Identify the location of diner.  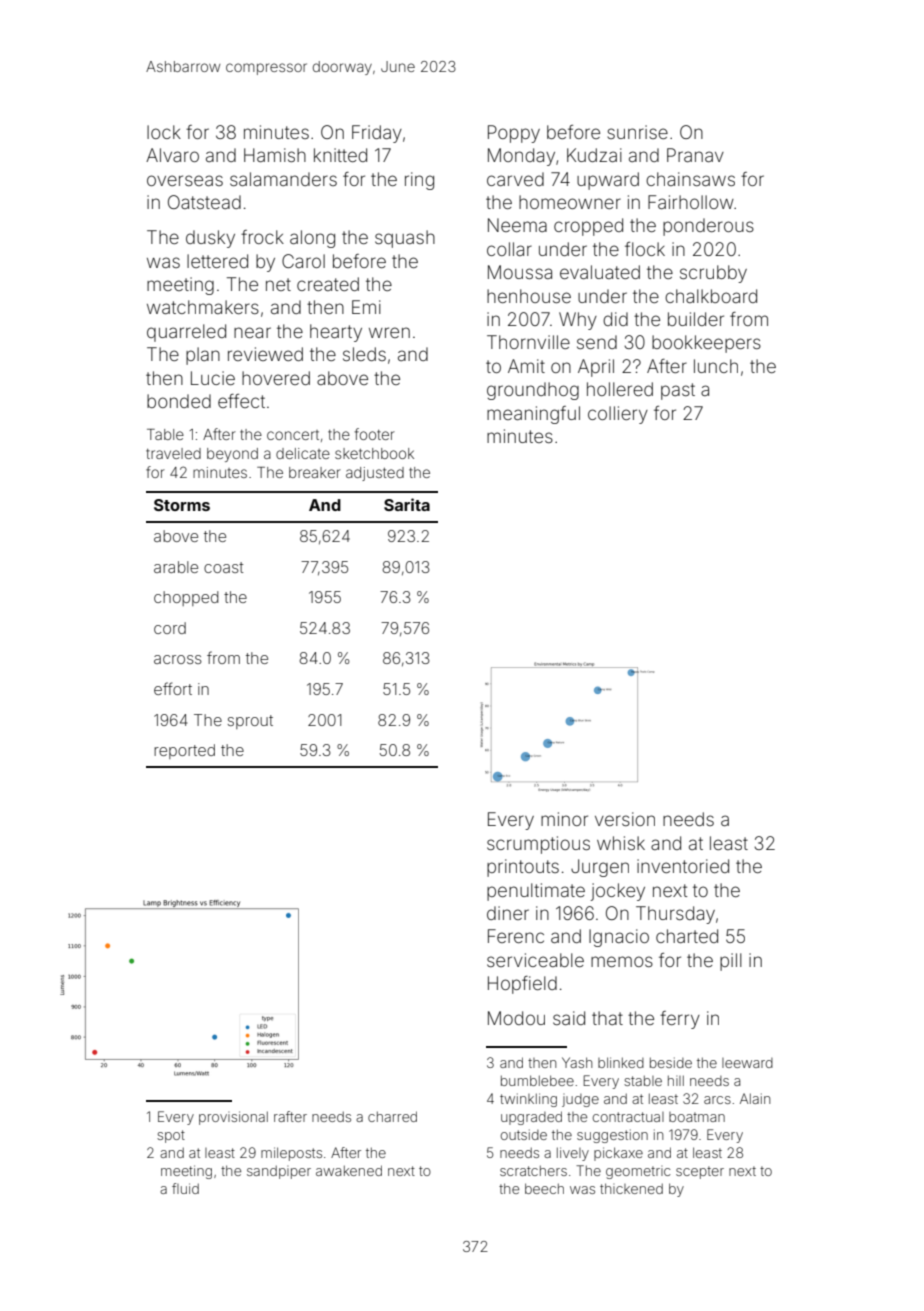
(508, 913).
